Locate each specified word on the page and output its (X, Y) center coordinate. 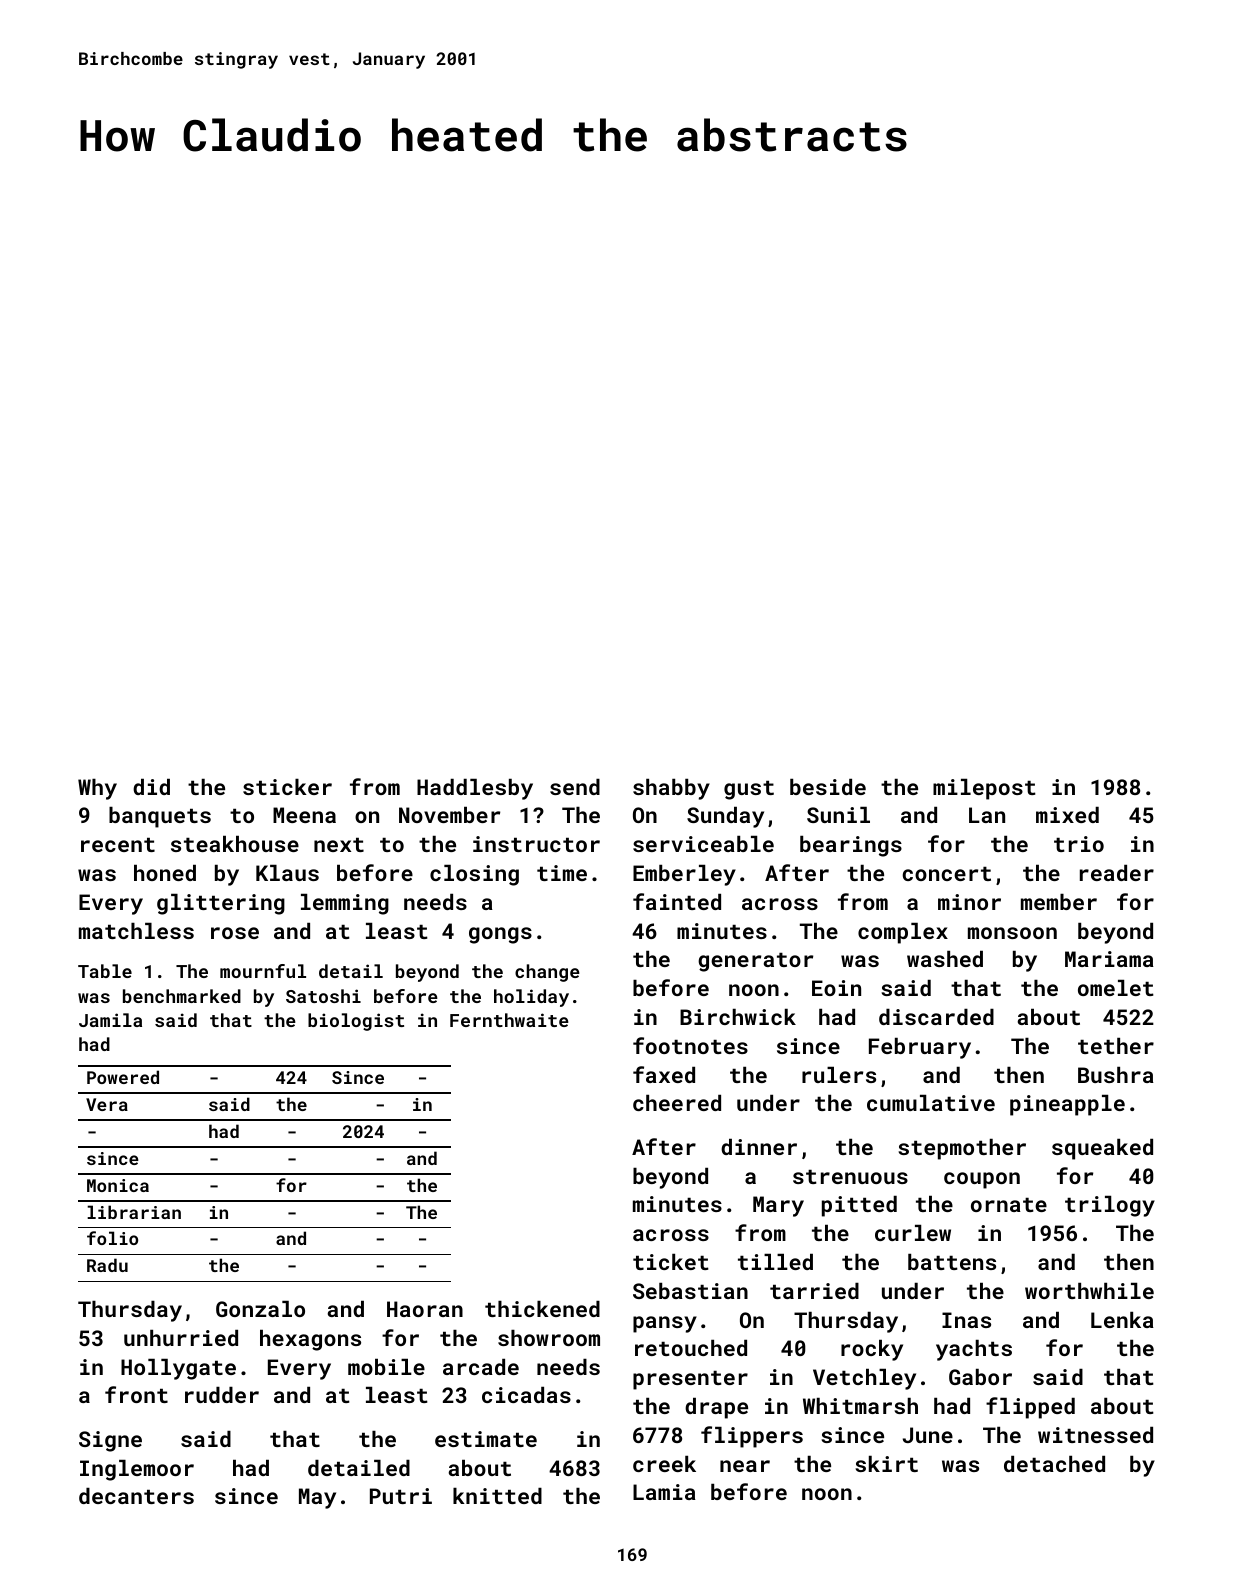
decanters (136, 1496)
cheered (677, 1103)
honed (165, 873)
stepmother (962, 1149)
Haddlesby (475, 789)
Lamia (664, 1492)
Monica (118, 1185)
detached (1054, 1464)
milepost (984, 789)
